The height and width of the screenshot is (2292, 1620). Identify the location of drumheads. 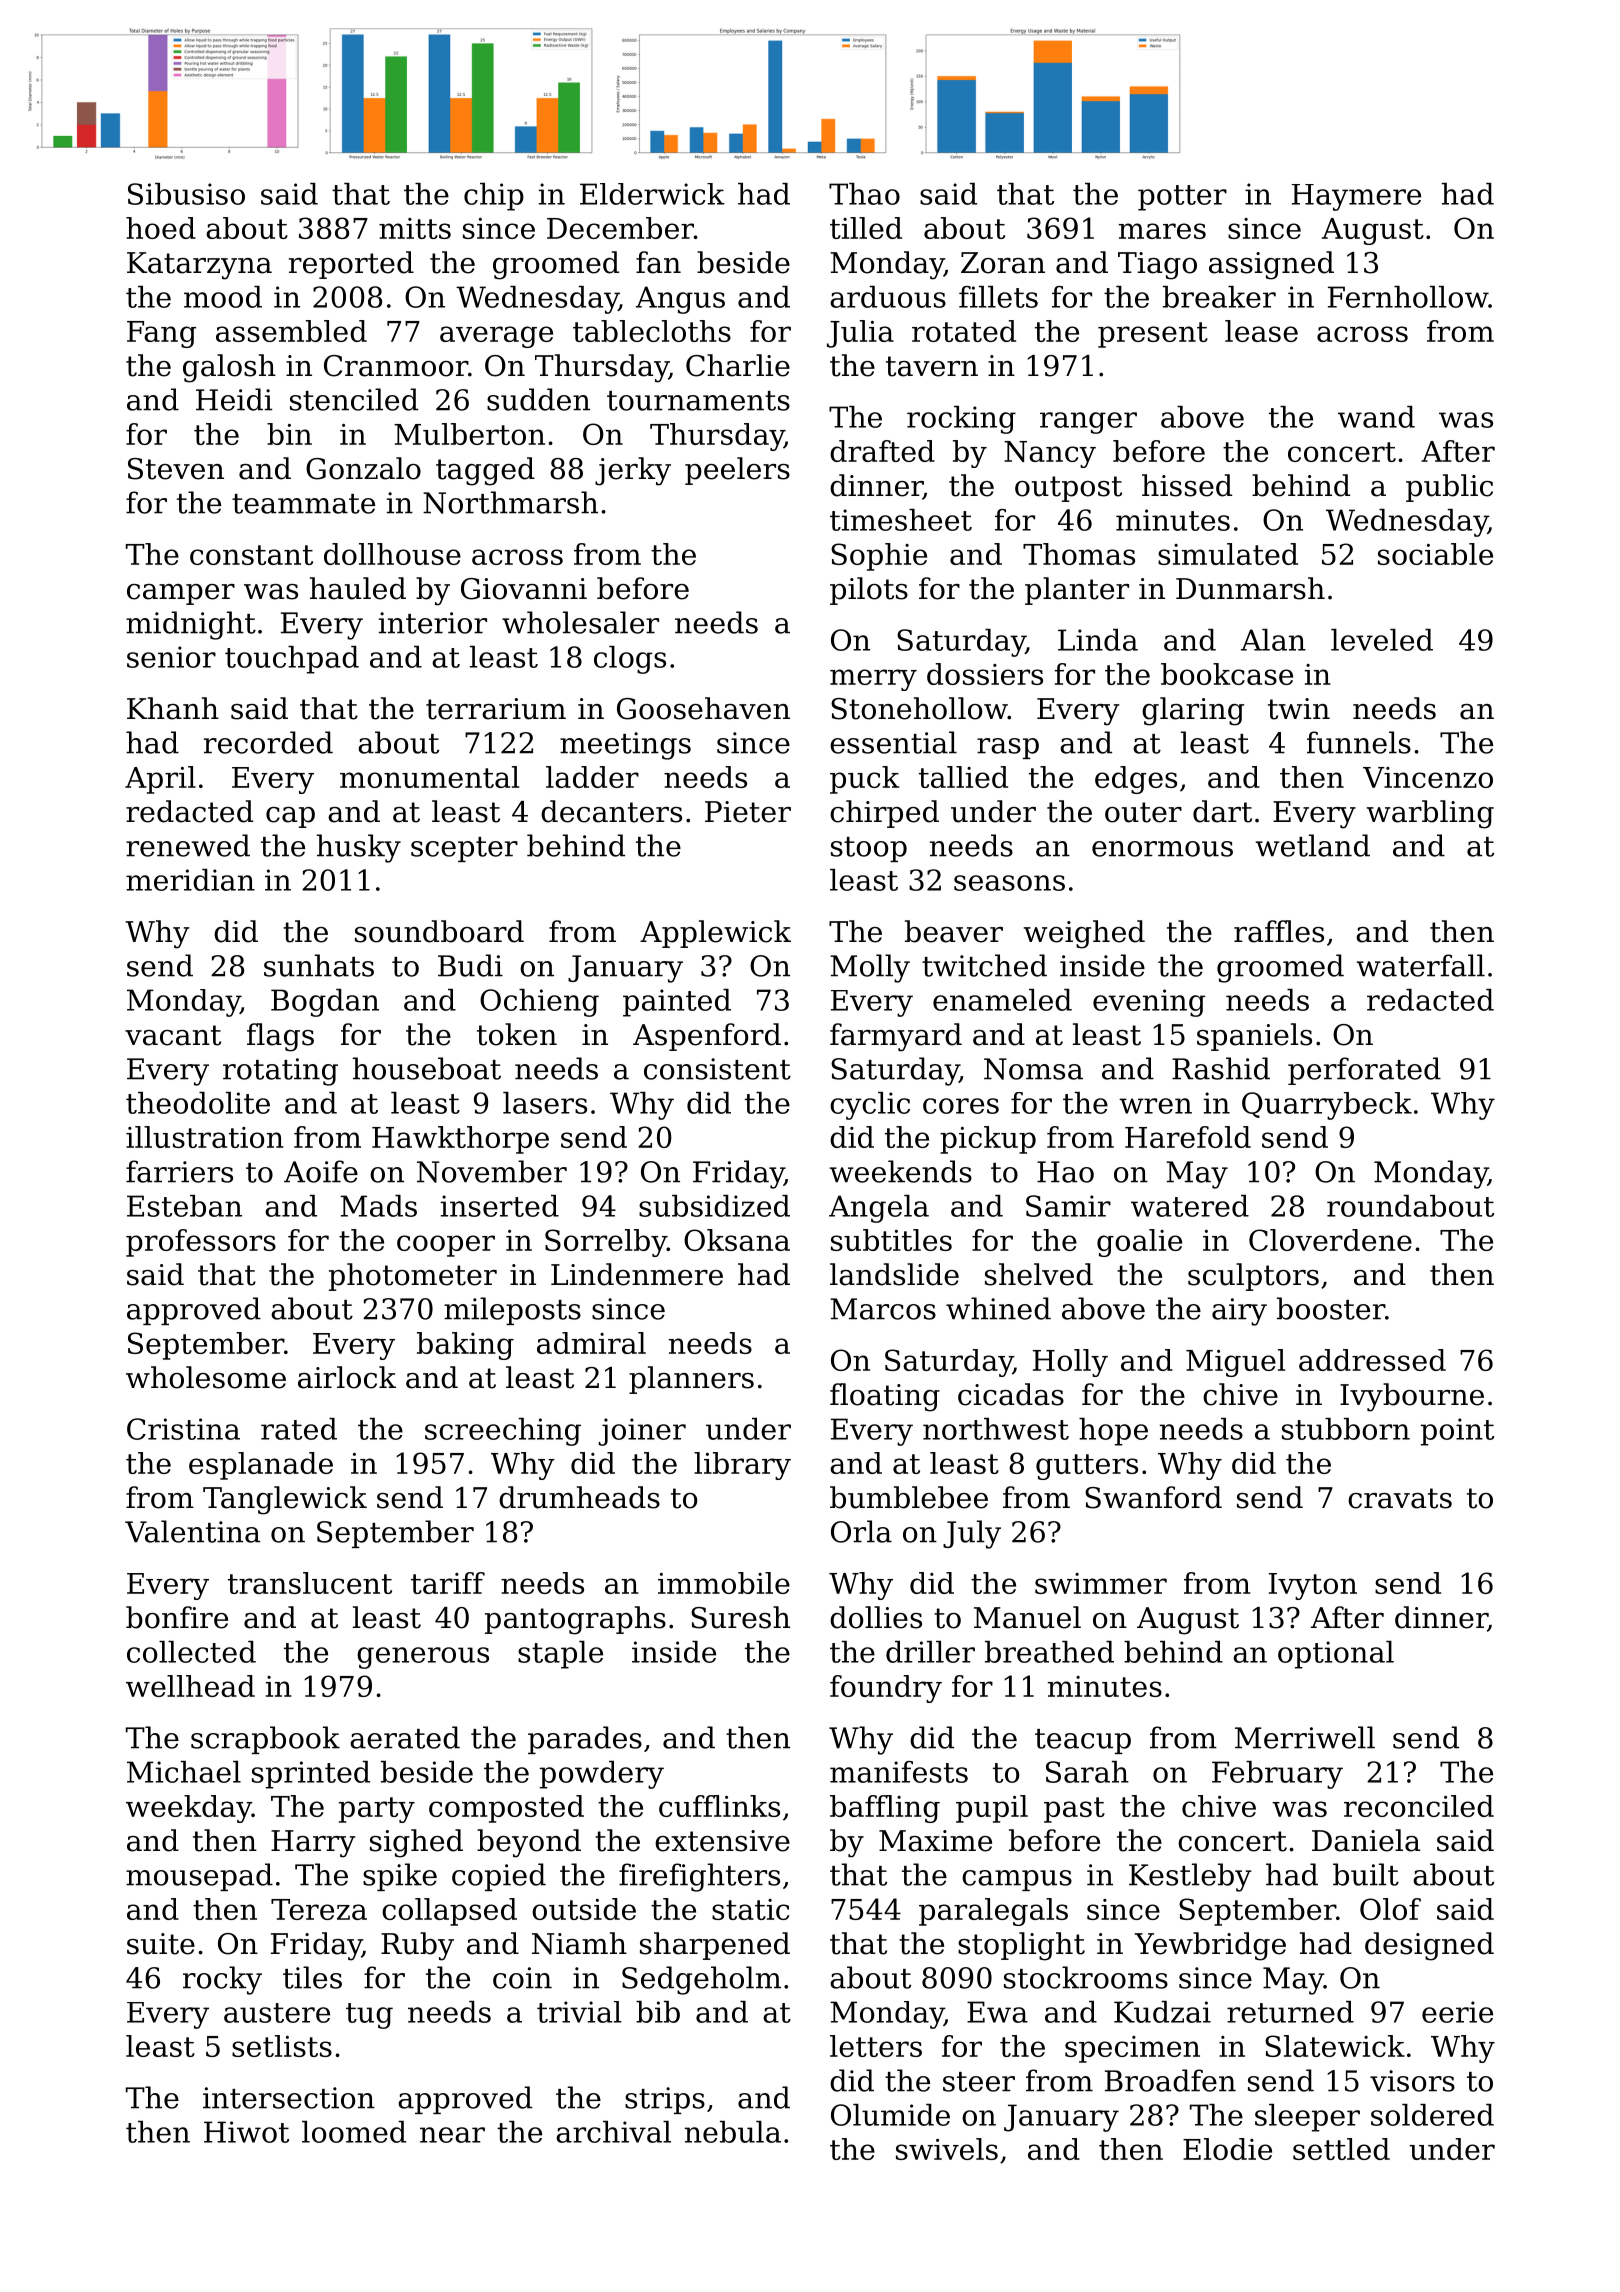
(579, 1497).
